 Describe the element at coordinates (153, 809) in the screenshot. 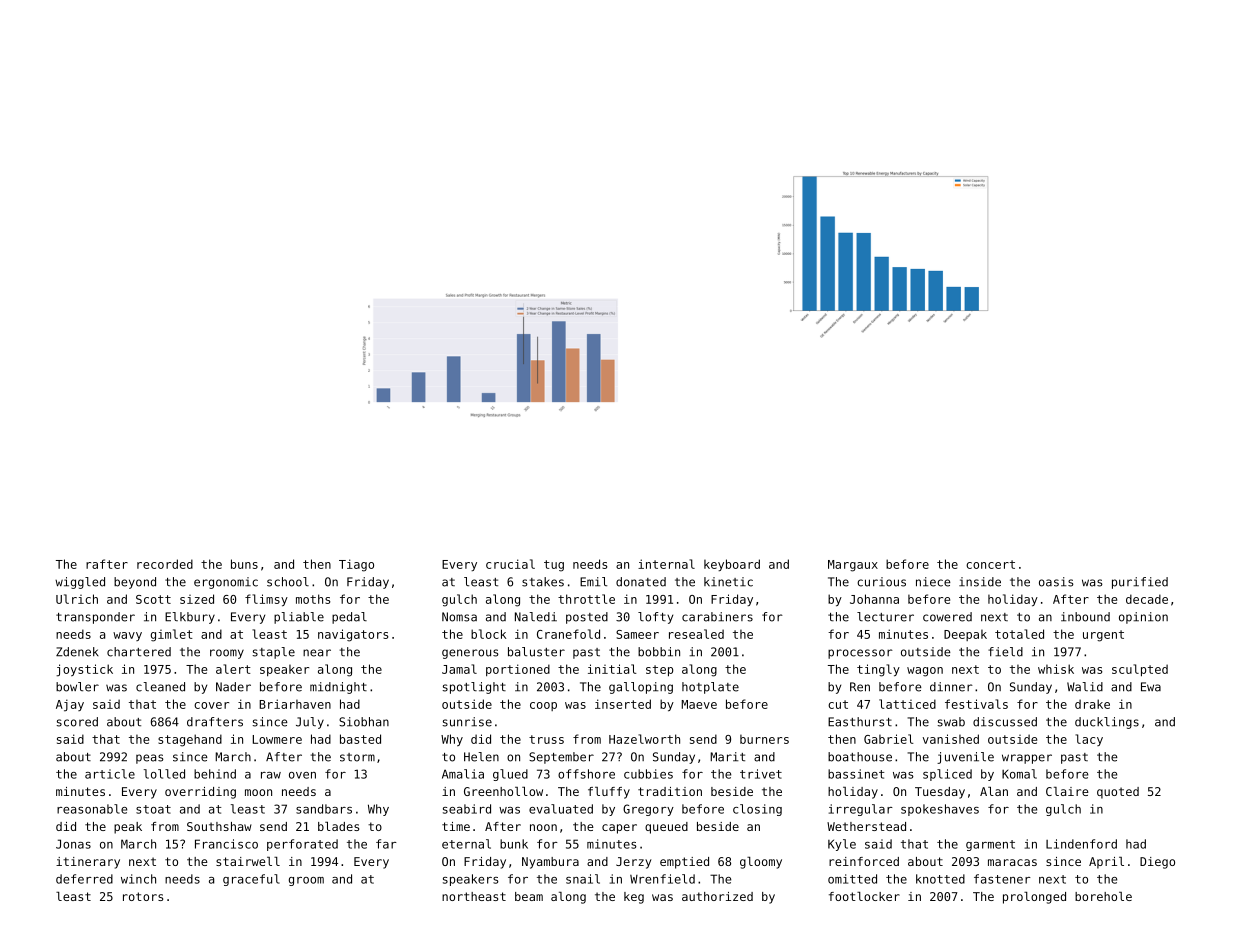

I see `stoat` at that location.
